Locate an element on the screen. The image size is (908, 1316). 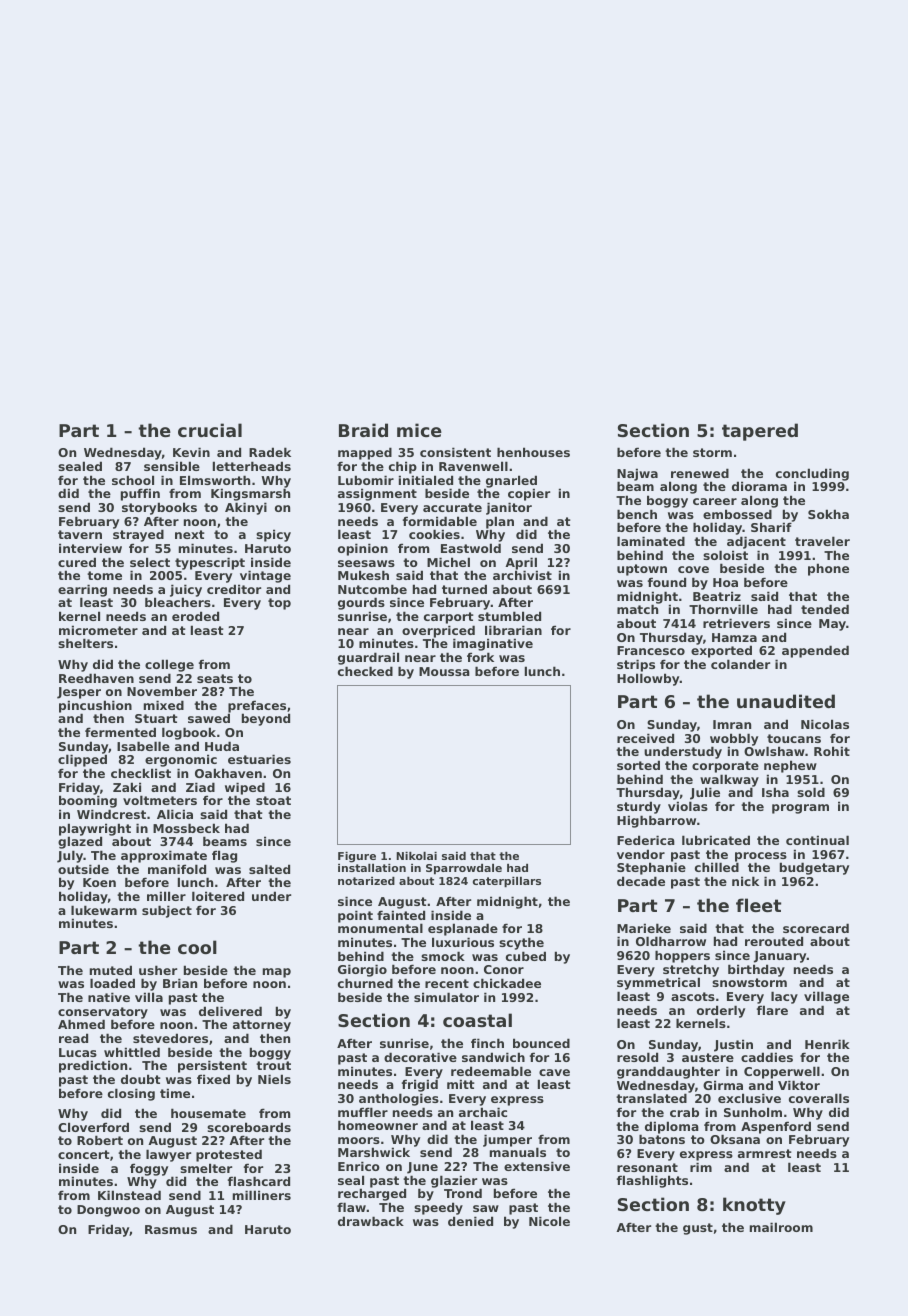
tapered is located at coordinates (760, 432).
